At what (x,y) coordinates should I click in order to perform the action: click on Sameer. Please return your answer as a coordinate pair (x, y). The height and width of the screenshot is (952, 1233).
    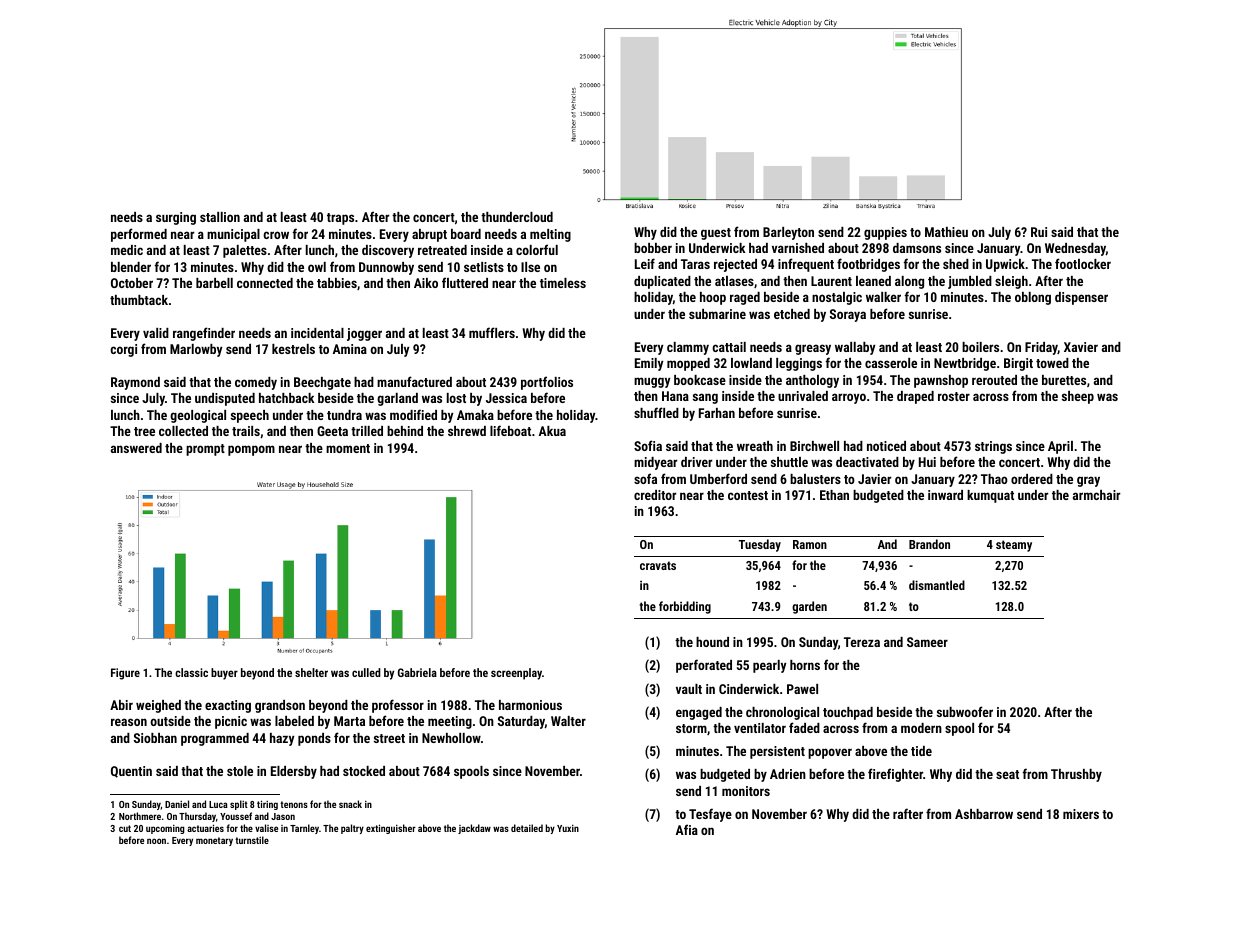
    Looking at the image, I should click on (927, 642).
